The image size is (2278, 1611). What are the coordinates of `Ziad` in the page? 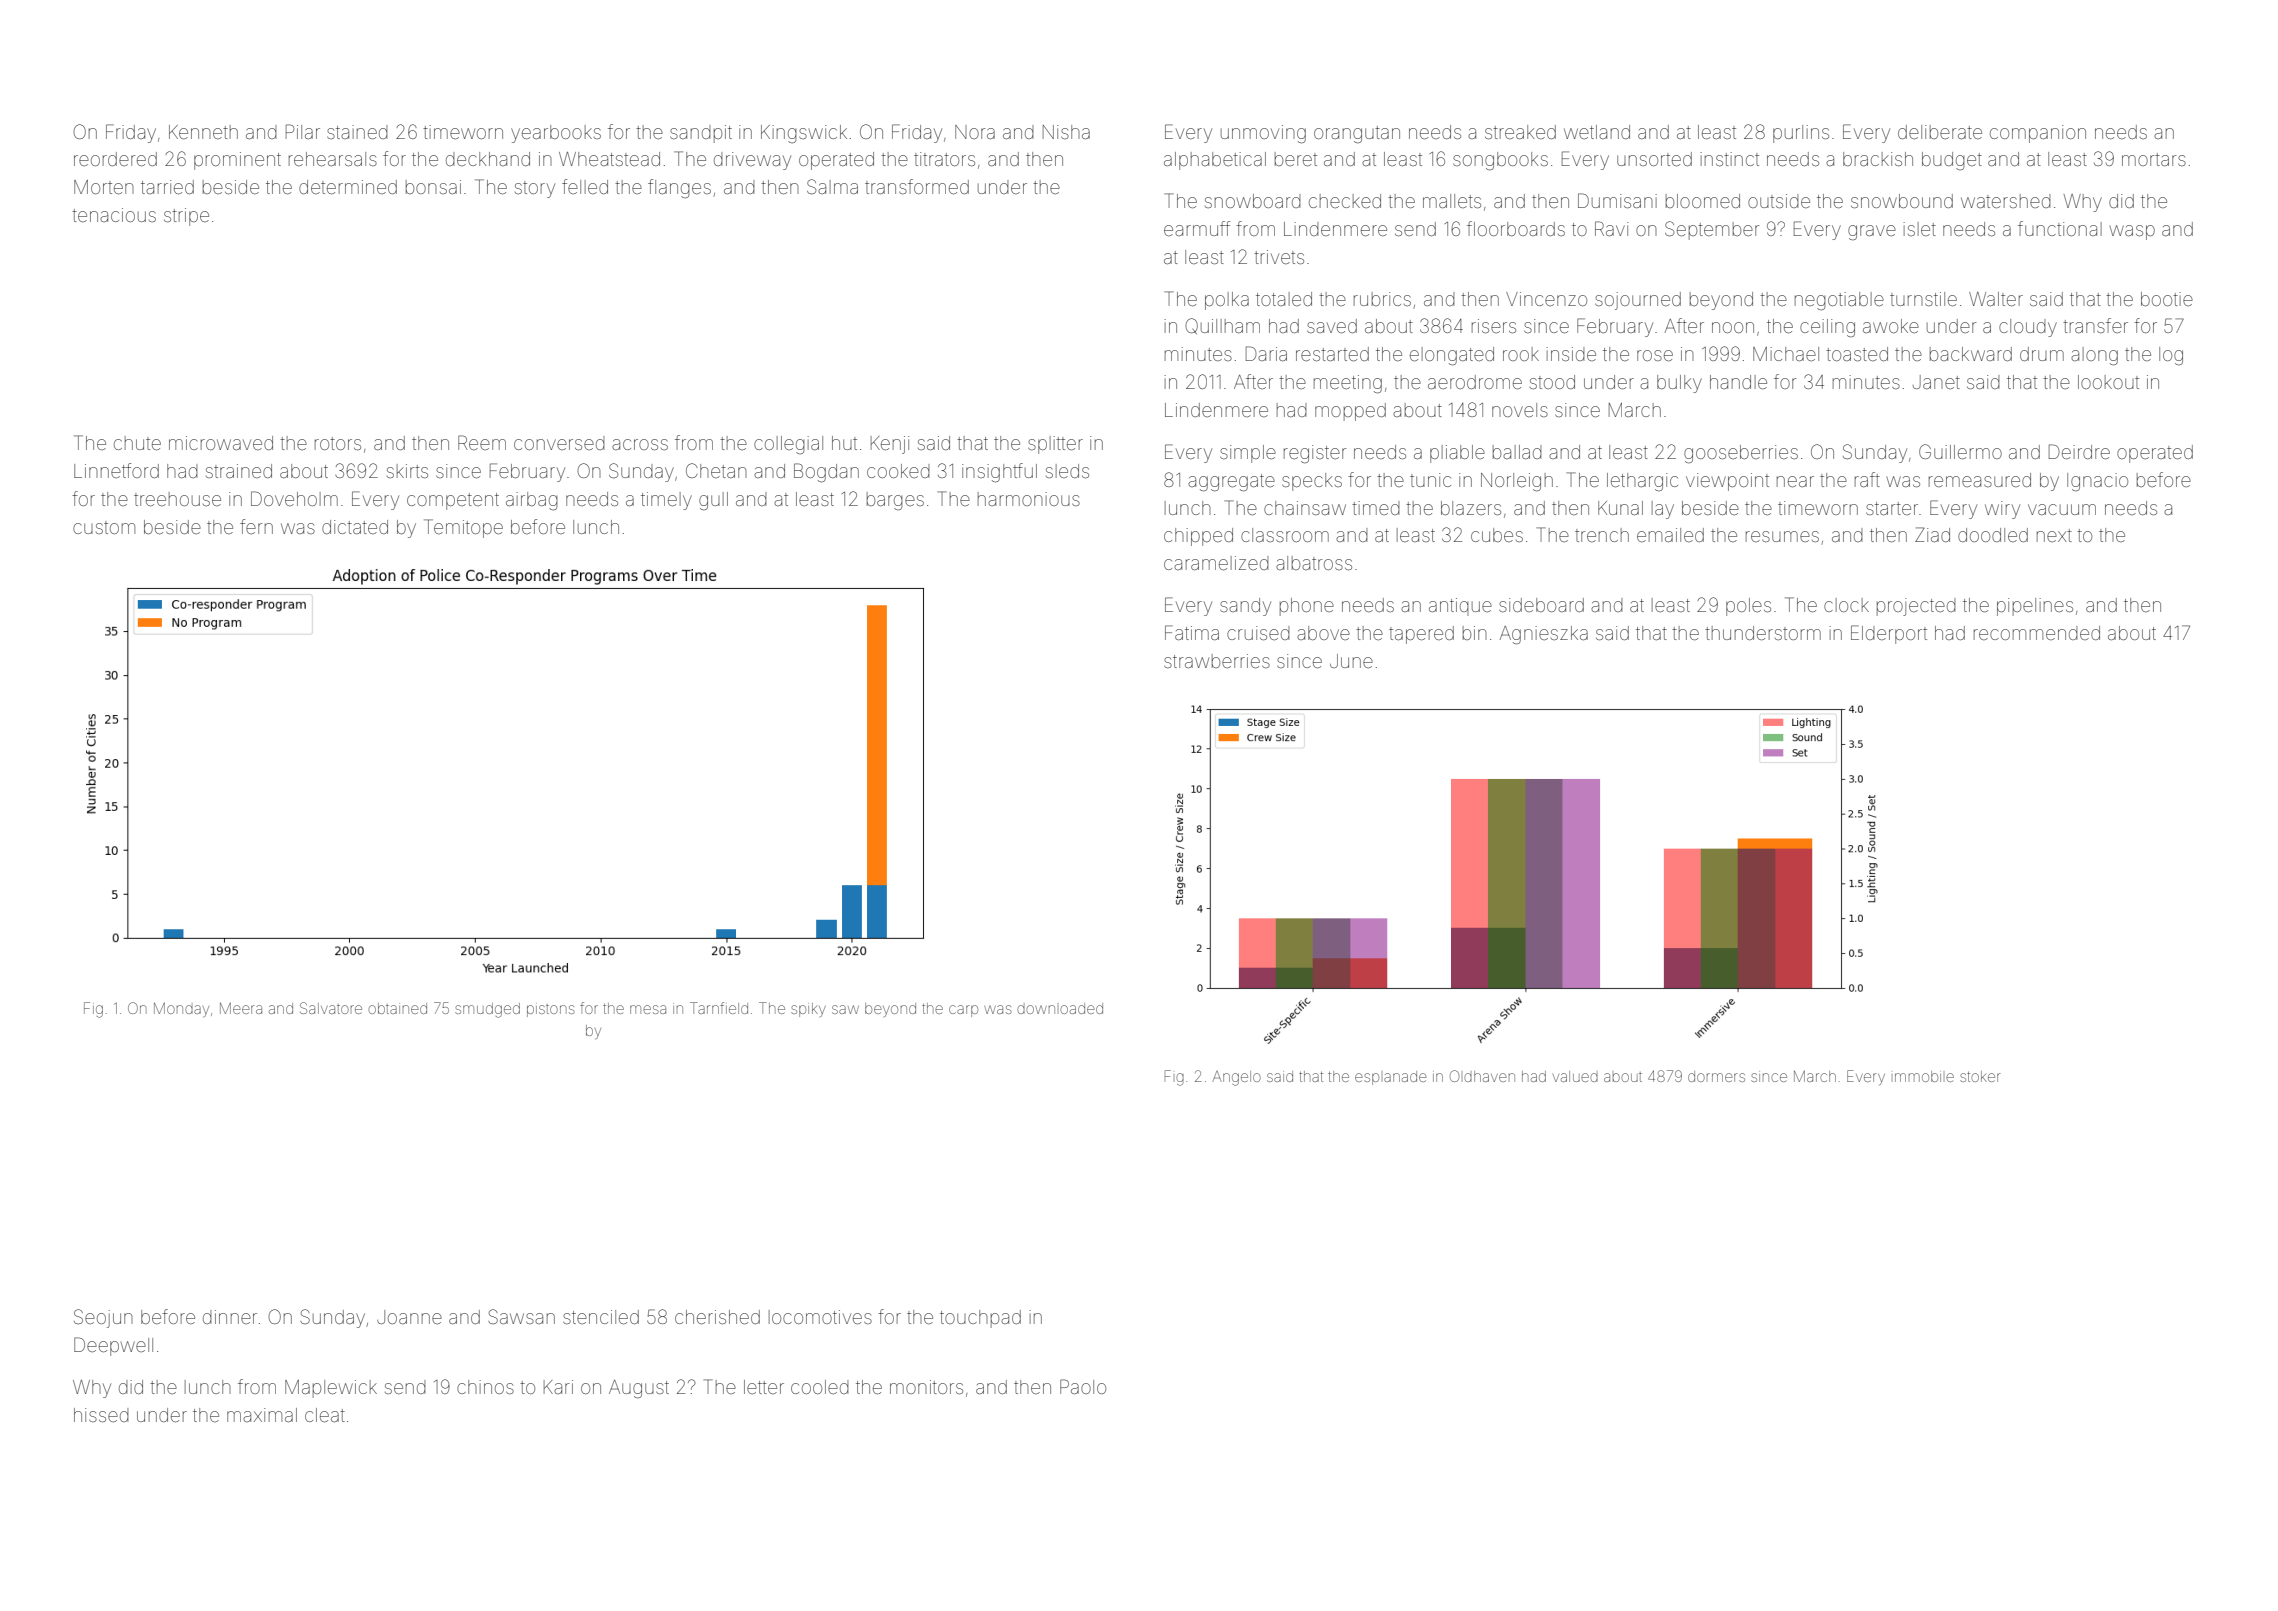 It's located at (1932, 534).
